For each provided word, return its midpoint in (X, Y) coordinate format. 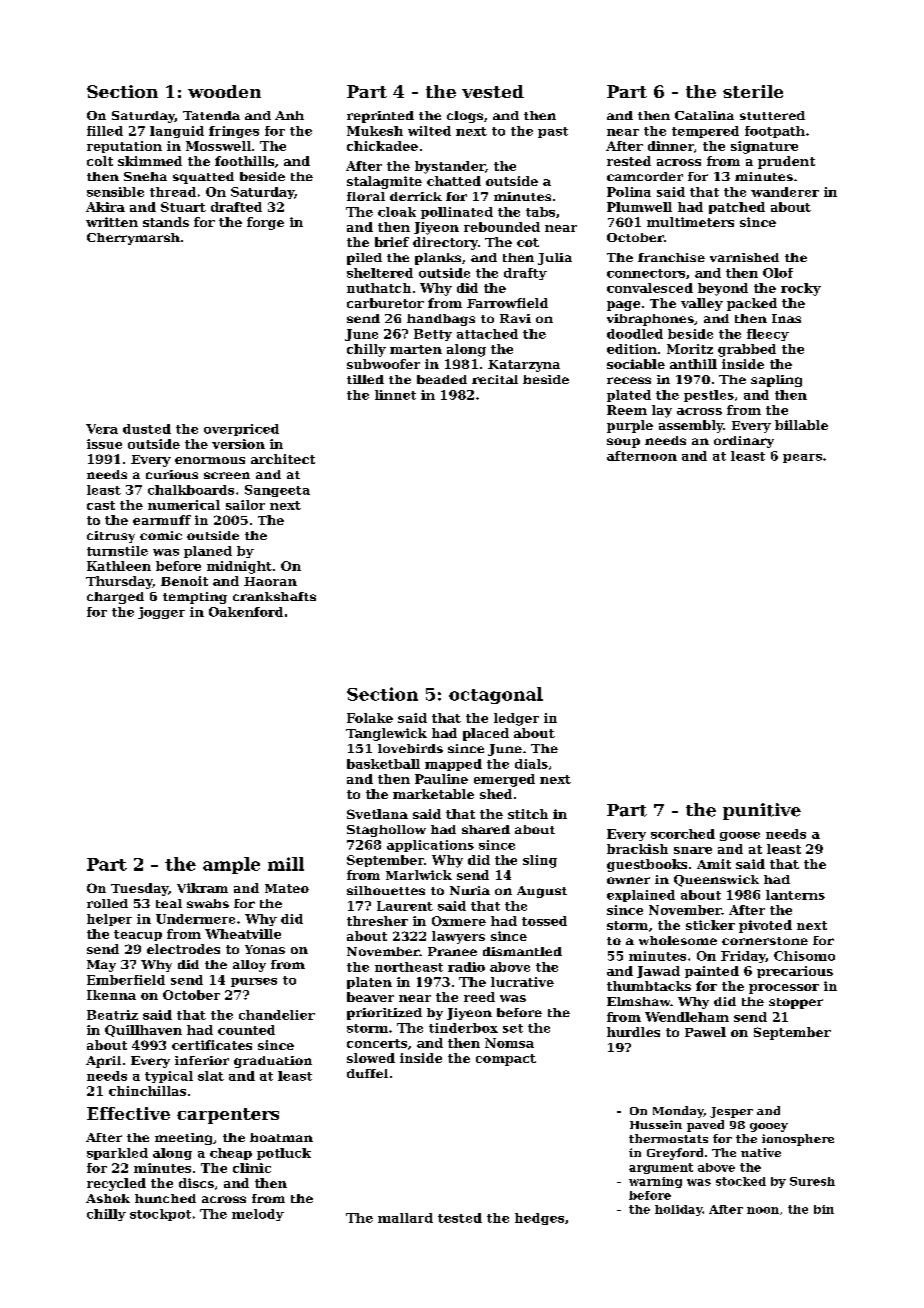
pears (802, 458)
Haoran (270, 581)
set (513, 1028)
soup (623, 443)
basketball (383, 764)
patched (737, 208)
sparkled (117, 1154)
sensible (115, 192)
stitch (528, 814)
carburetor (385, 303)
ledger (516, 719)
